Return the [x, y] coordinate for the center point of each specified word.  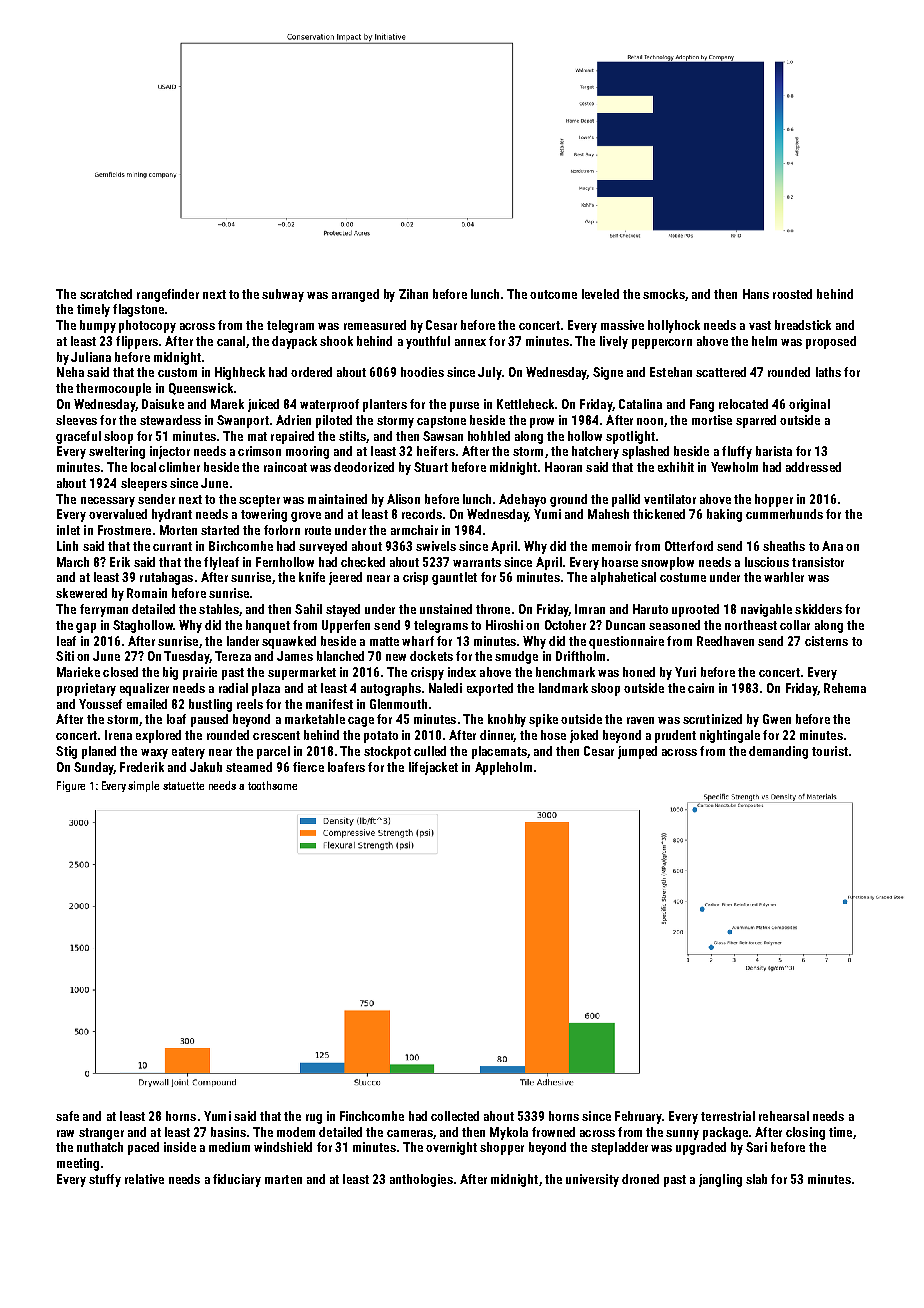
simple [143, 786]
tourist [830, 751]
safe [67, 1116]
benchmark [565, 672]
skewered [81, 593]
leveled [600, 294]
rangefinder [168, 295]
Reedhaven [725, 641]
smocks [664, 294]
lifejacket [433, 768]
